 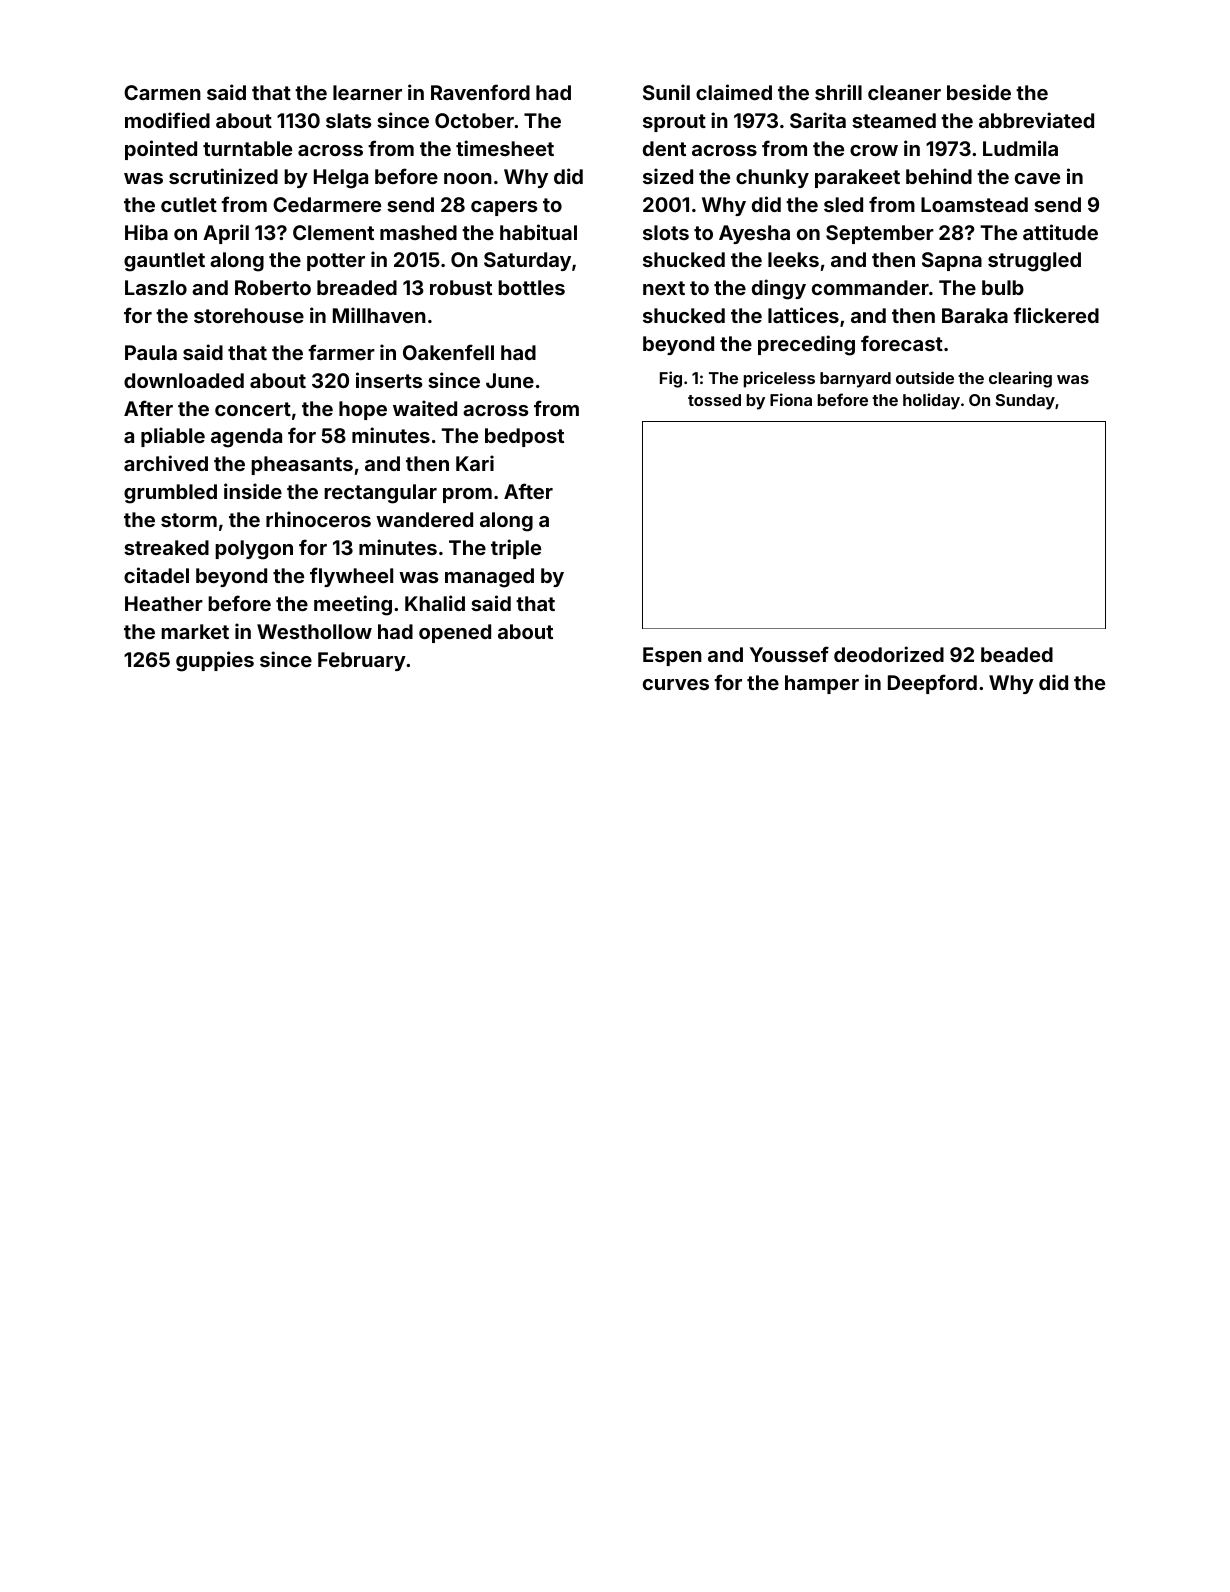 What do you see at coordinates (979, 92) in the screenshot?
I see `beside` at bounding box center [979, 92].
